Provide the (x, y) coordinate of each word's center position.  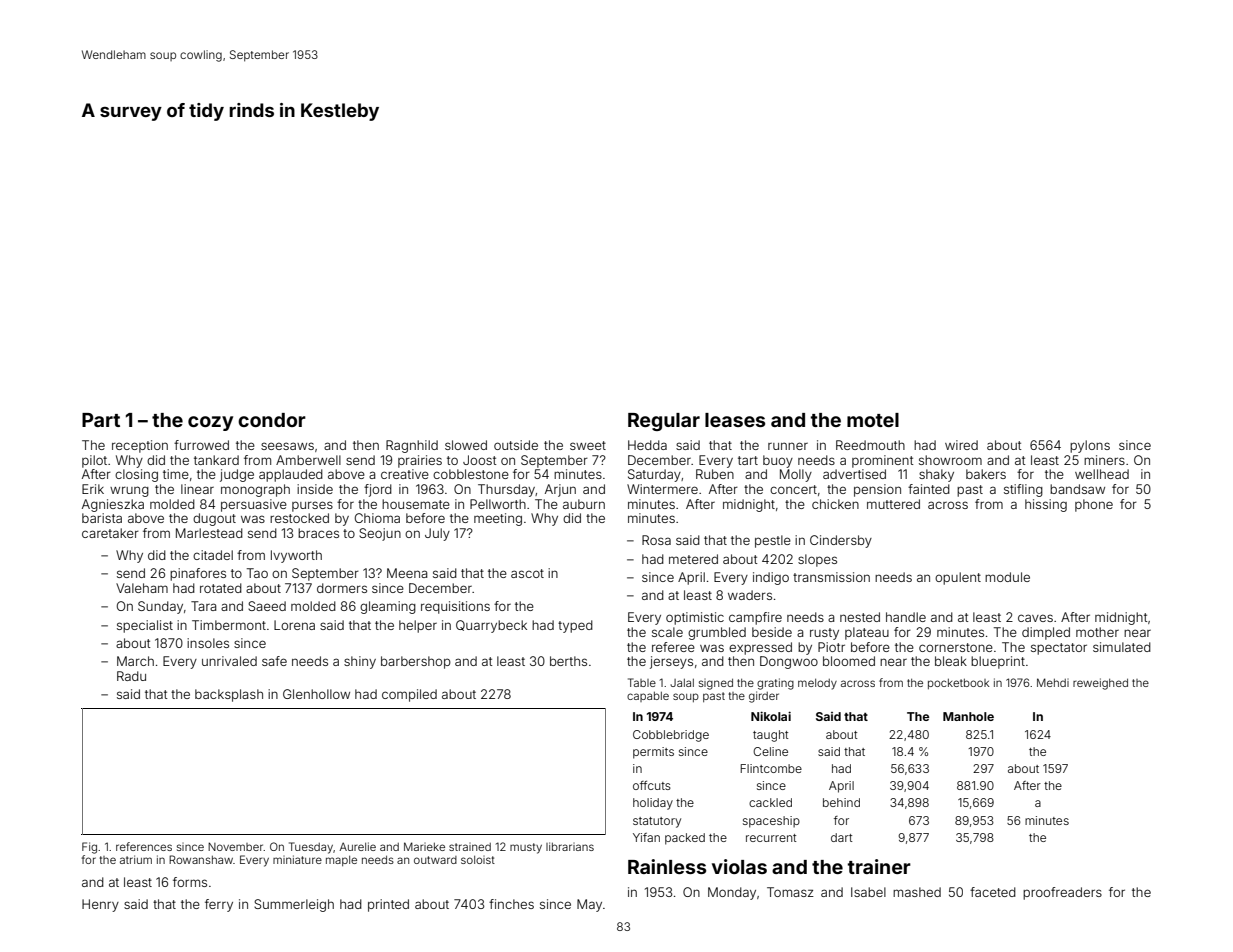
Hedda (647, 445)
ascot (527, 573)
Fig (89, 848)
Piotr (831, 647)
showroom (950, 460)
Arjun (560, 490)
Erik (93, 489)
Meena (407, 573)
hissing (1046, 505)
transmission (831, 577)
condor (272, 420)
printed (388, 905)
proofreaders (1062, 893)
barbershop (416, 662)
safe (274, 661)
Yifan (646, 837)
